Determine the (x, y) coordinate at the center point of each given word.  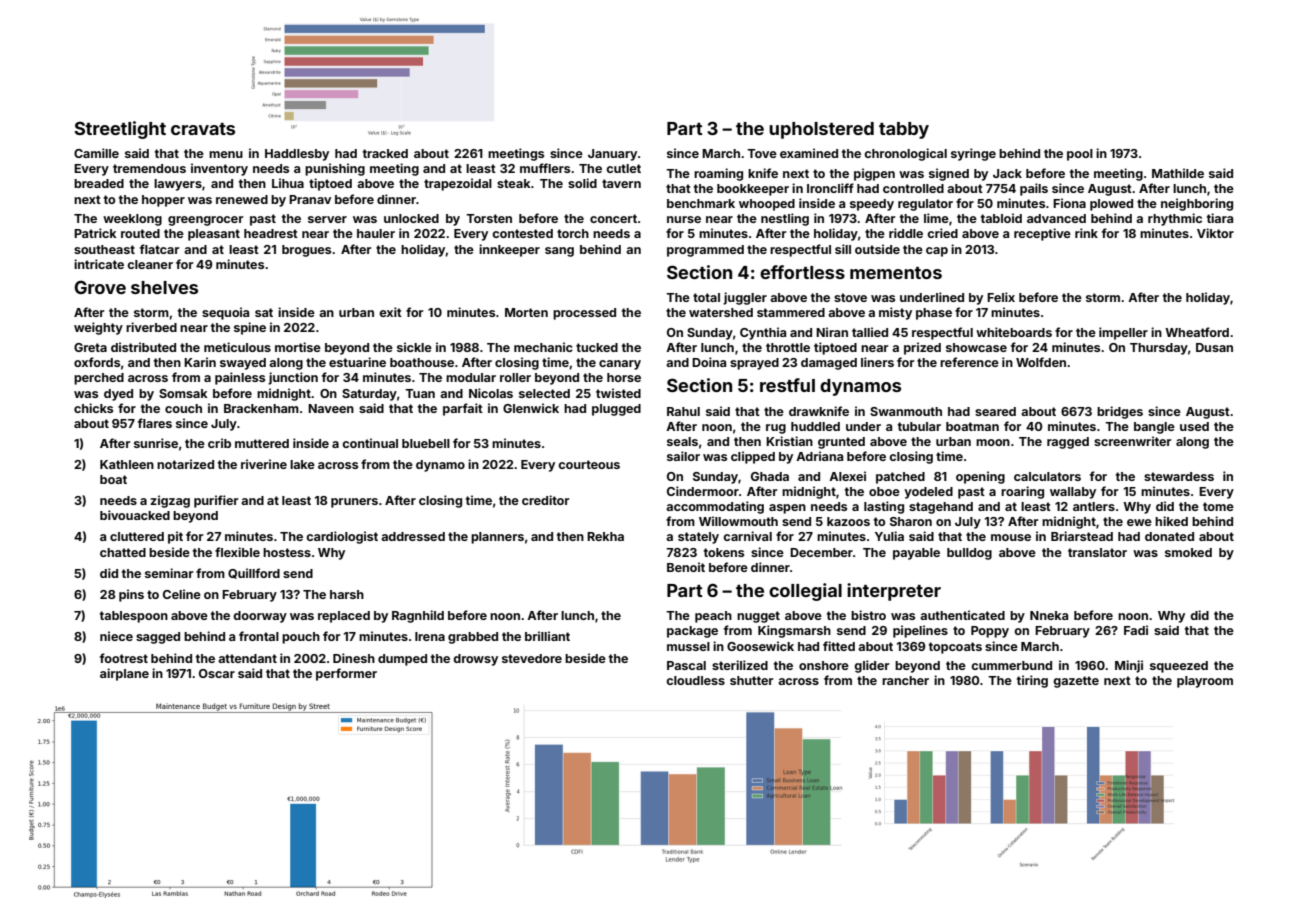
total (706, 297)
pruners (354, 503)
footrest (124, 658)
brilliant (547, 636)
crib (219, 443)
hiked (1171, 521)
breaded (99, 183)
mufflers (545, 168)
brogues (306, 251)
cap (937, 252)
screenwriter (1132, 441)
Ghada (770, 476)
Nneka (1049, 615)
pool (1080, 155)
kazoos (848, 521)
